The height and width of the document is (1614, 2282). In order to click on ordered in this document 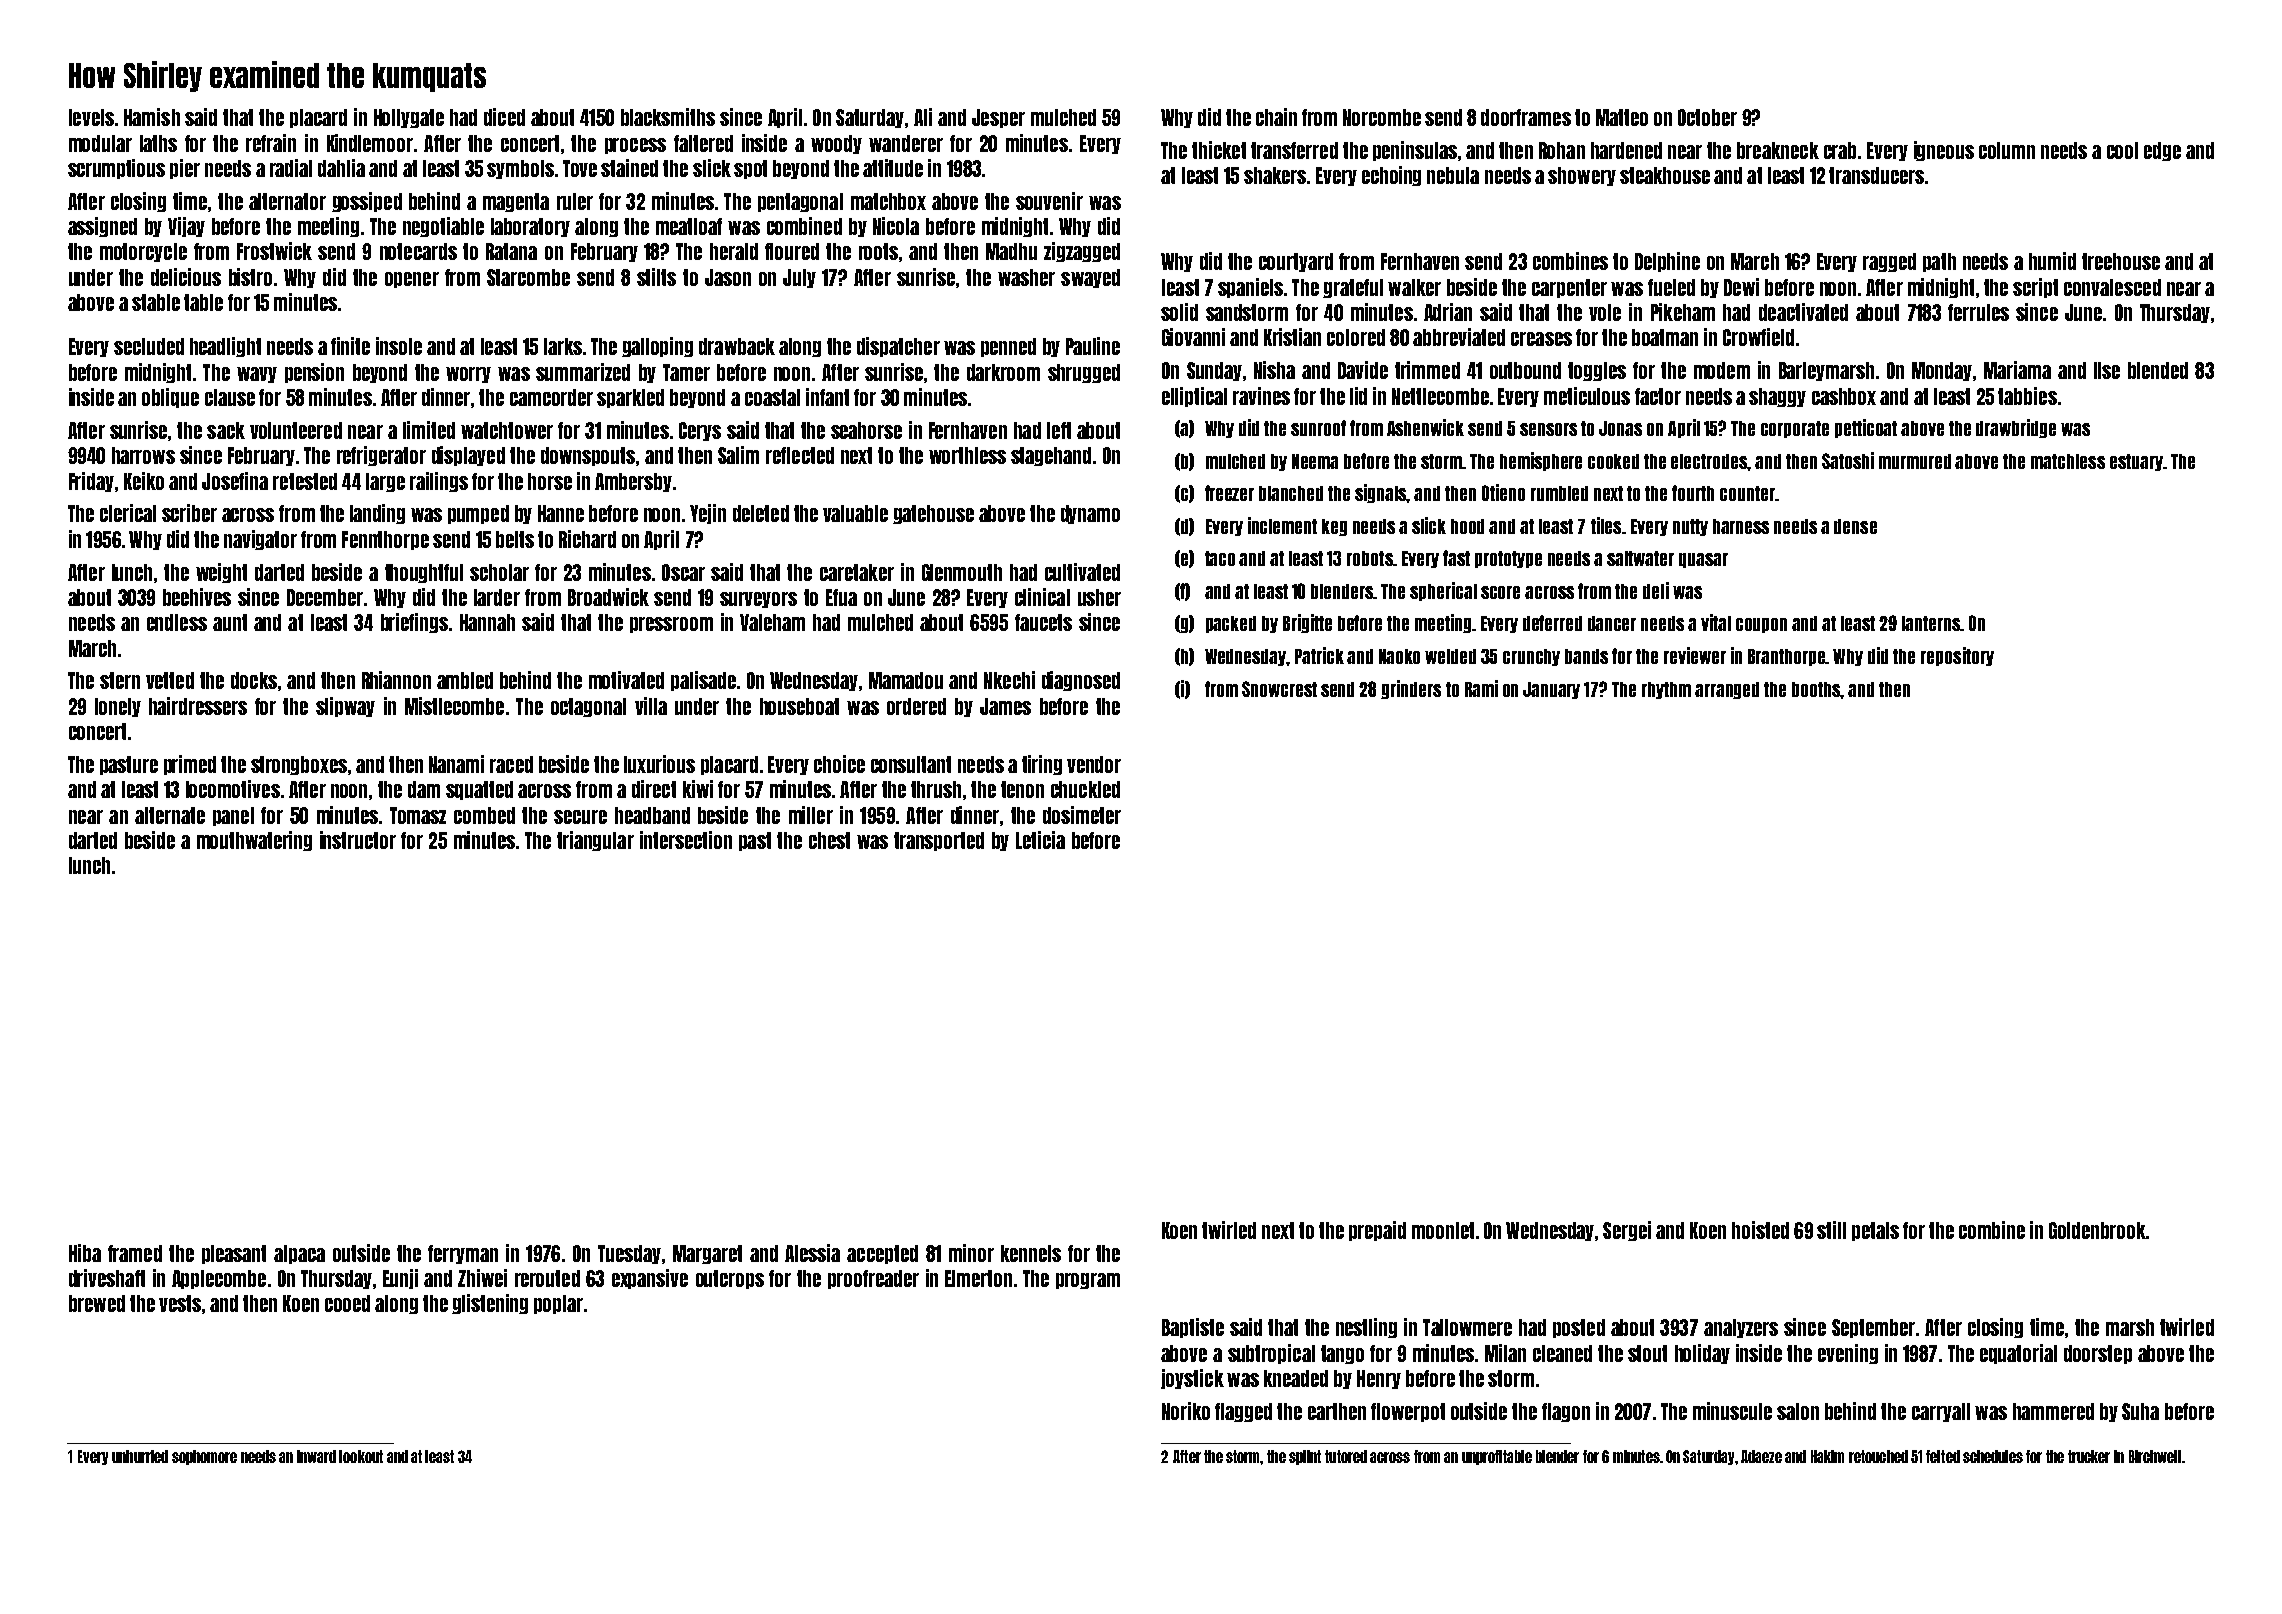, I will do `click(916, 706)`.
